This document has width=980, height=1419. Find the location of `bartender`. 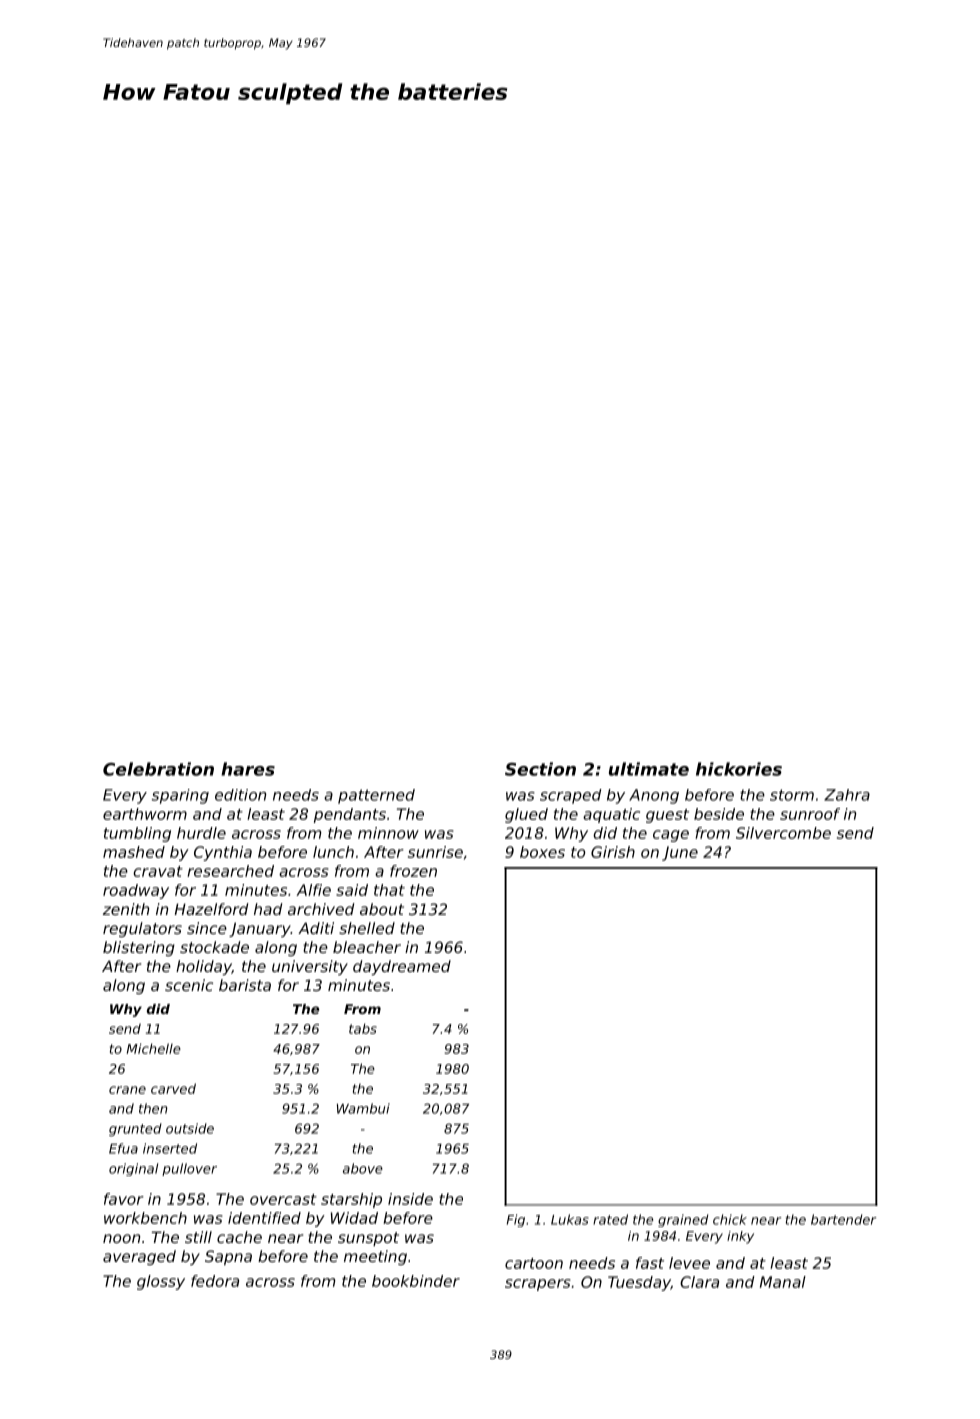

bartender is located at coordinates (843, 1219).
